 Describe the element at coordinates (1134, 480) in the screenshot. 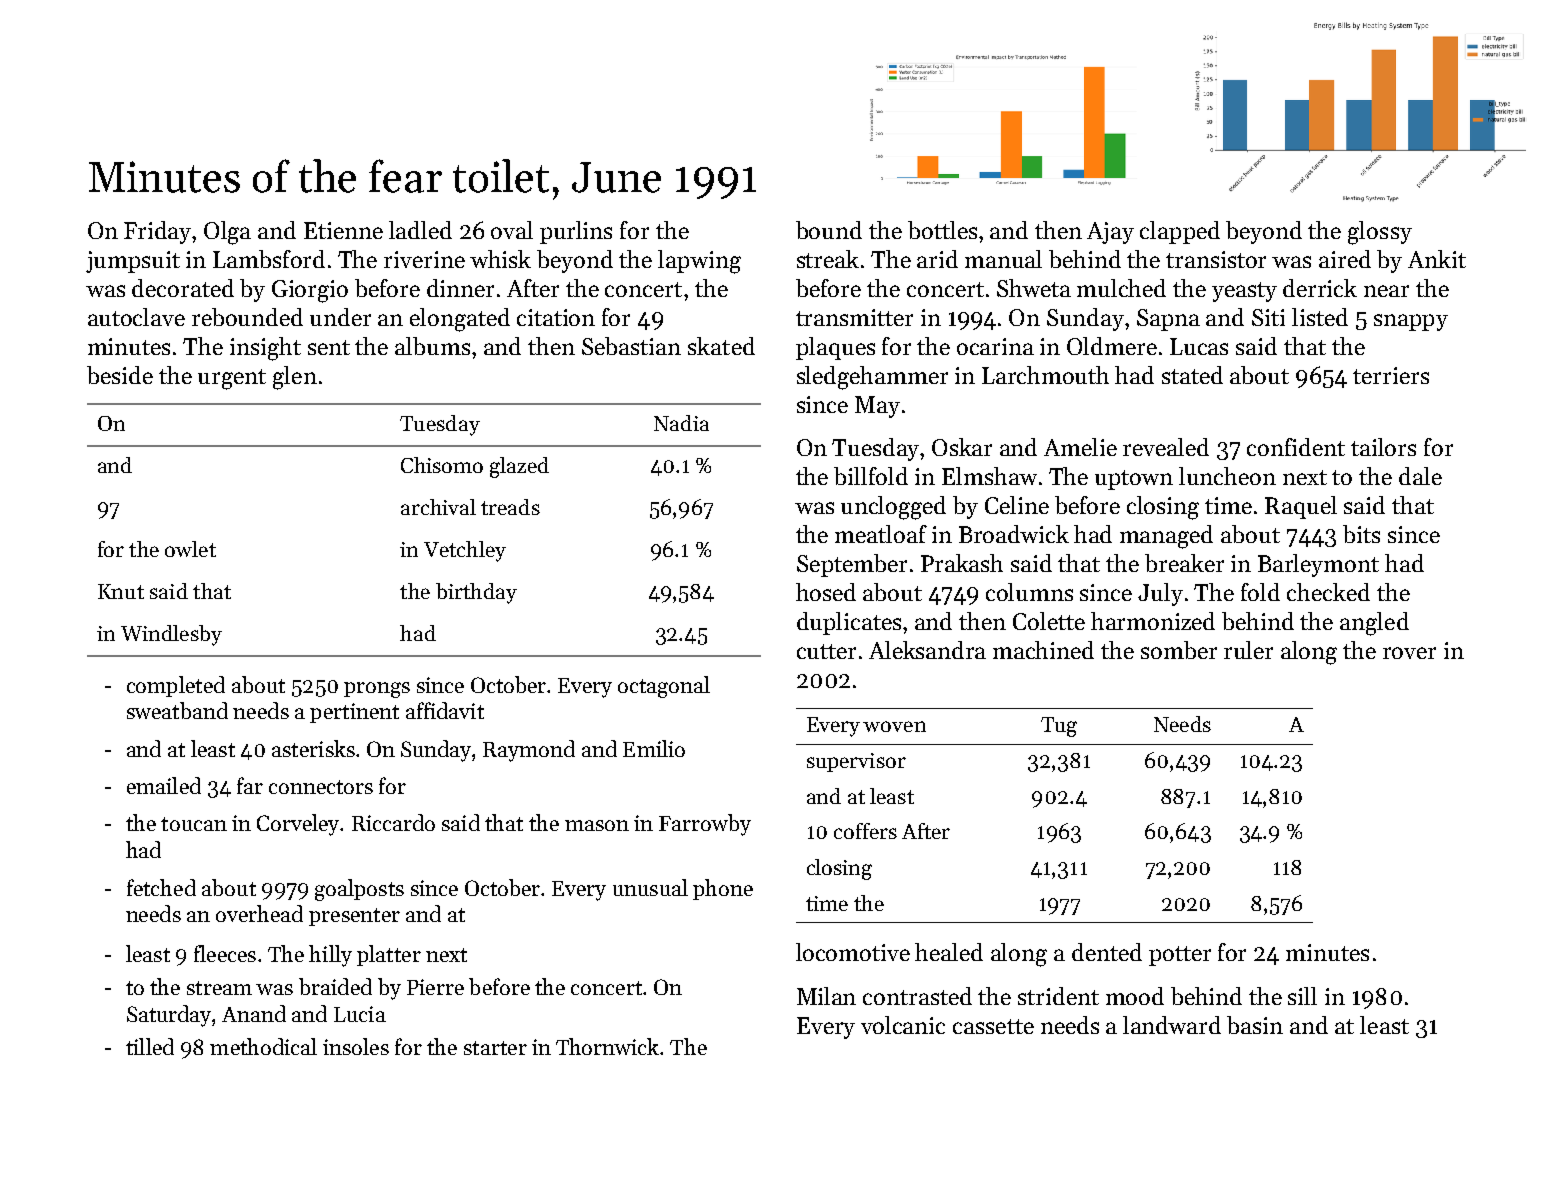

I see `uptown` at that location.
